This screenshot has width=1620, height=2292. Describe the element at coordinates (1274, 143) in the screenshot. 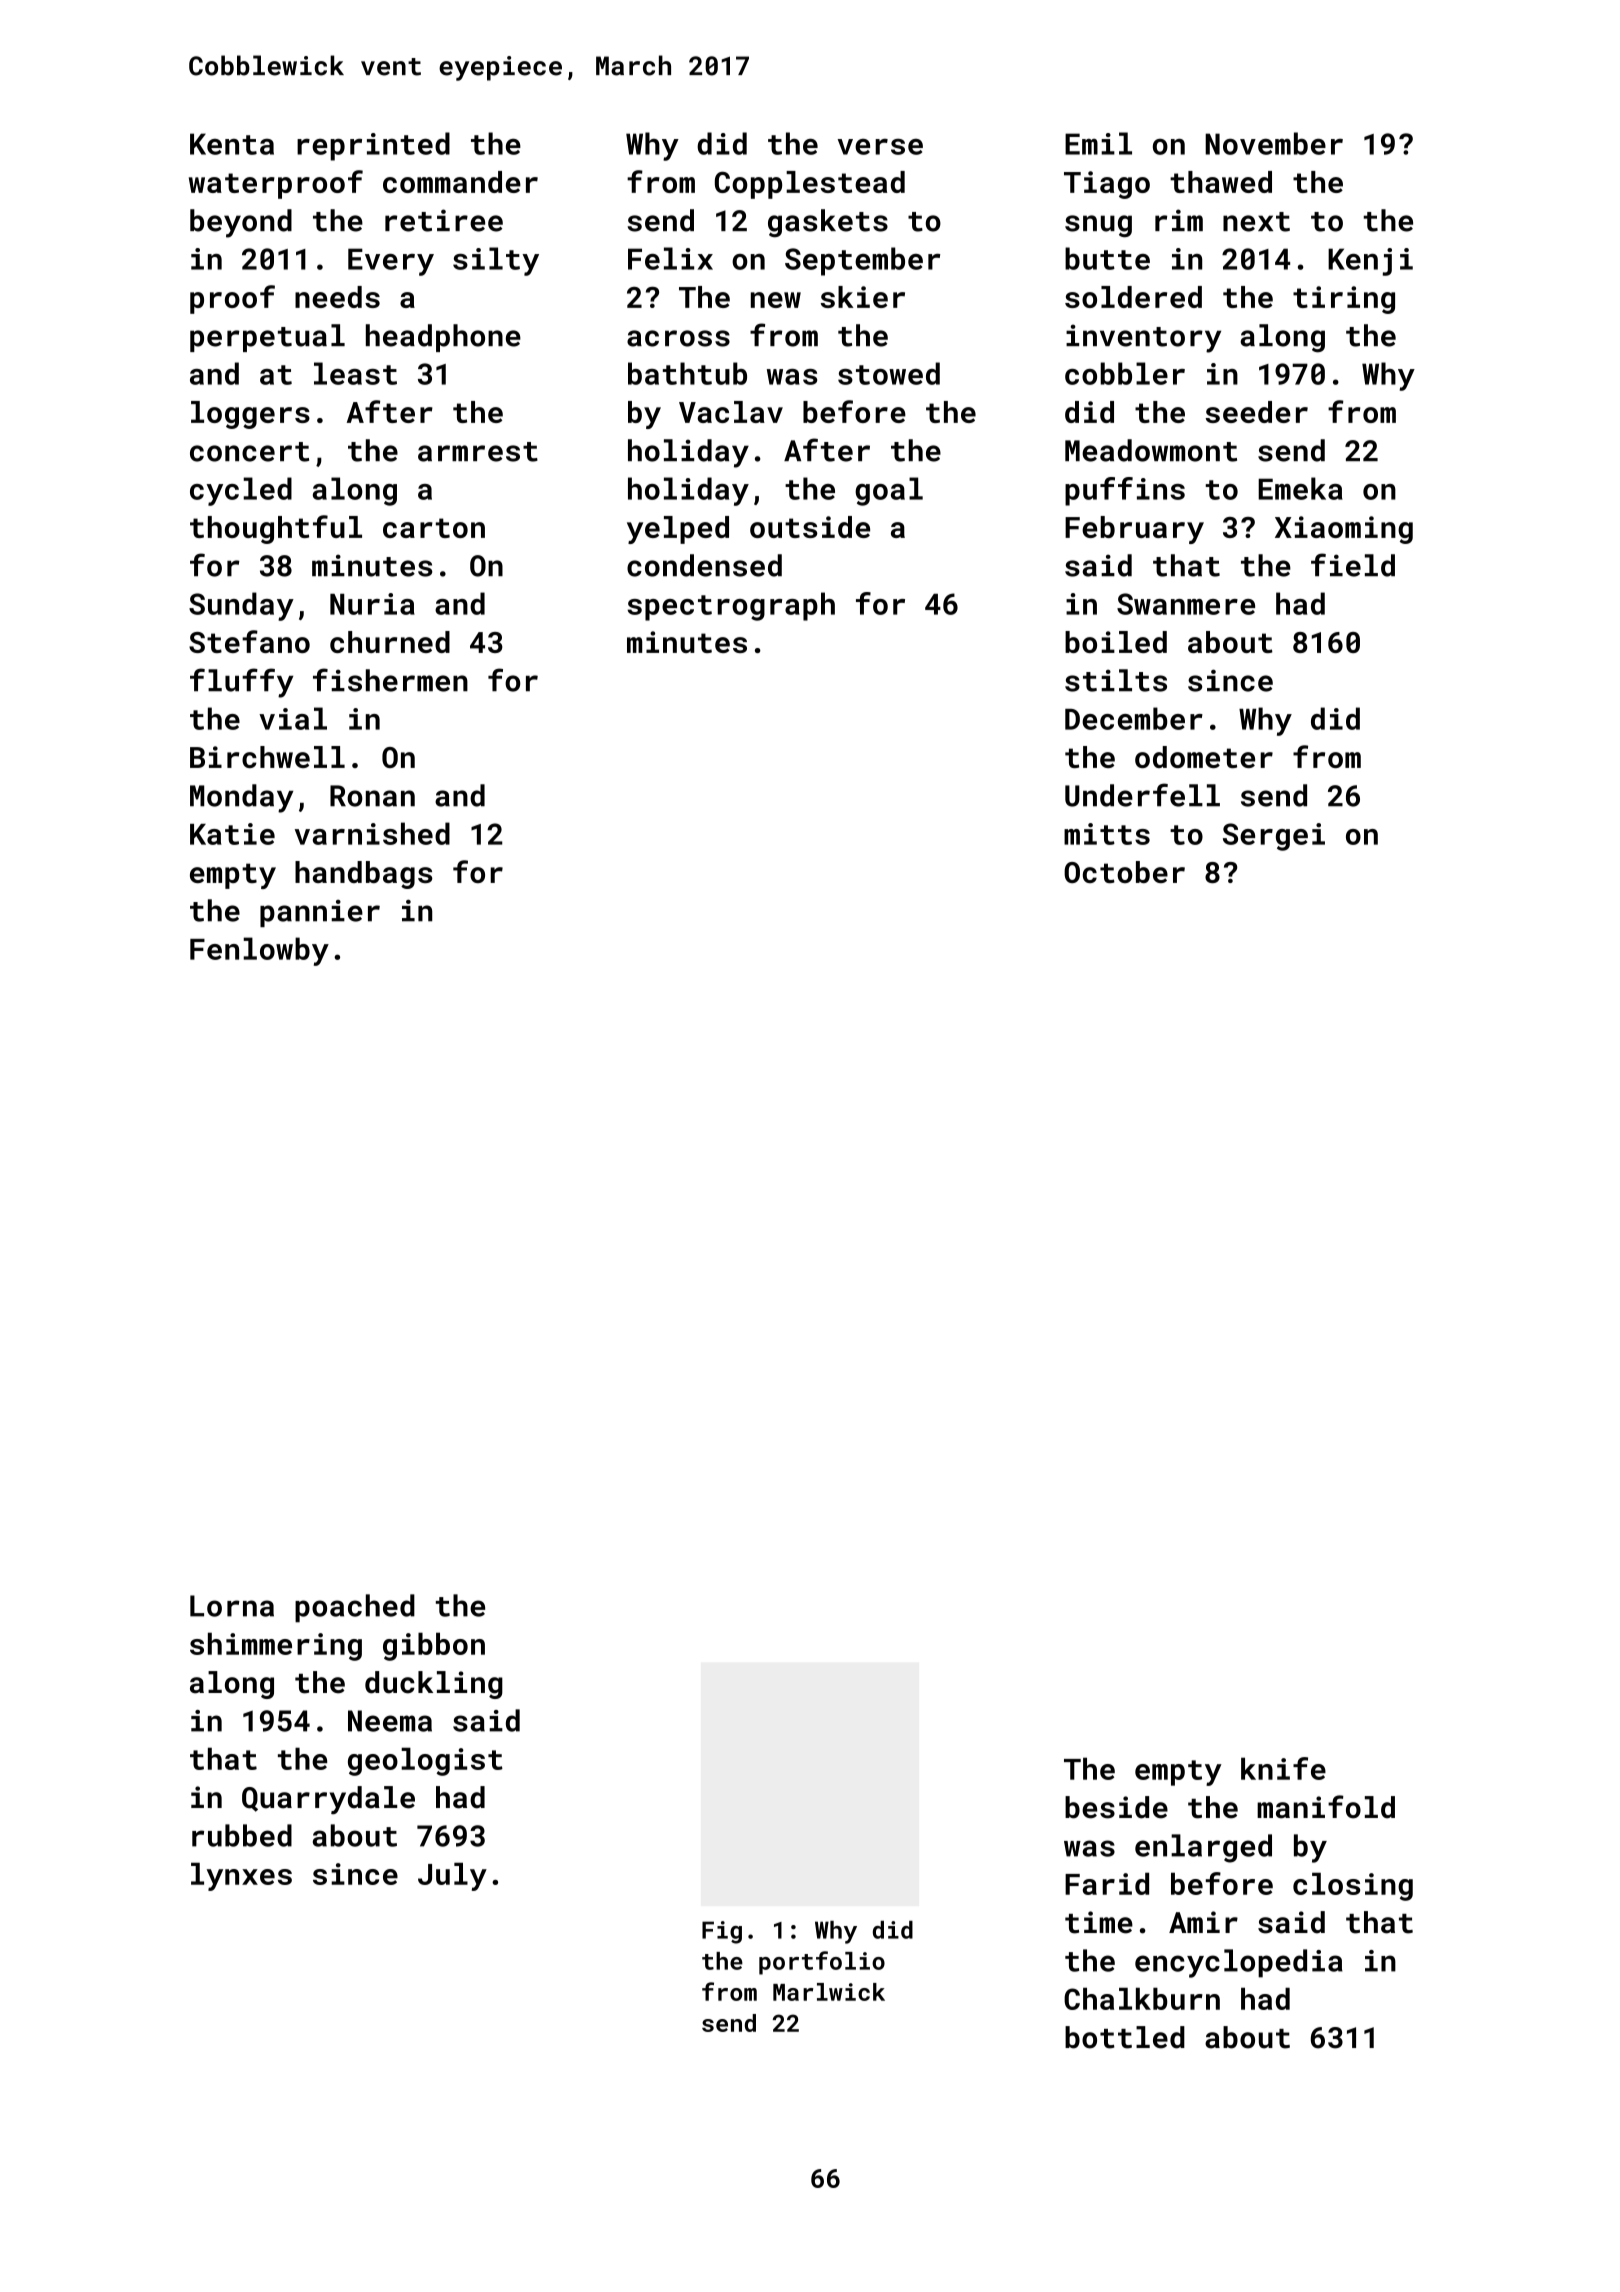

I see `November` at that location.
